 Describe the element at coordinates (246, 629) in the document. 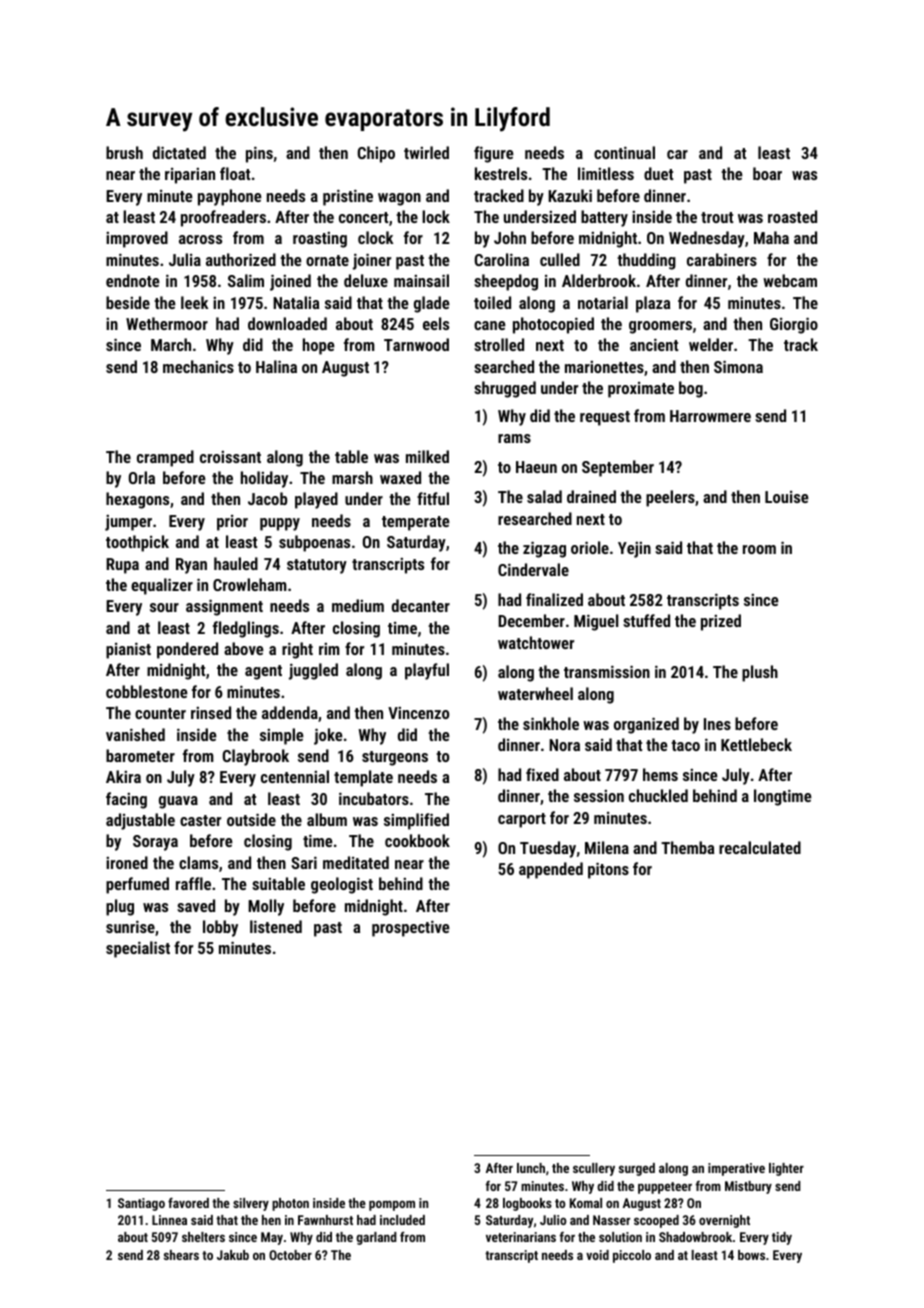

I see `fledglings` at that location.
